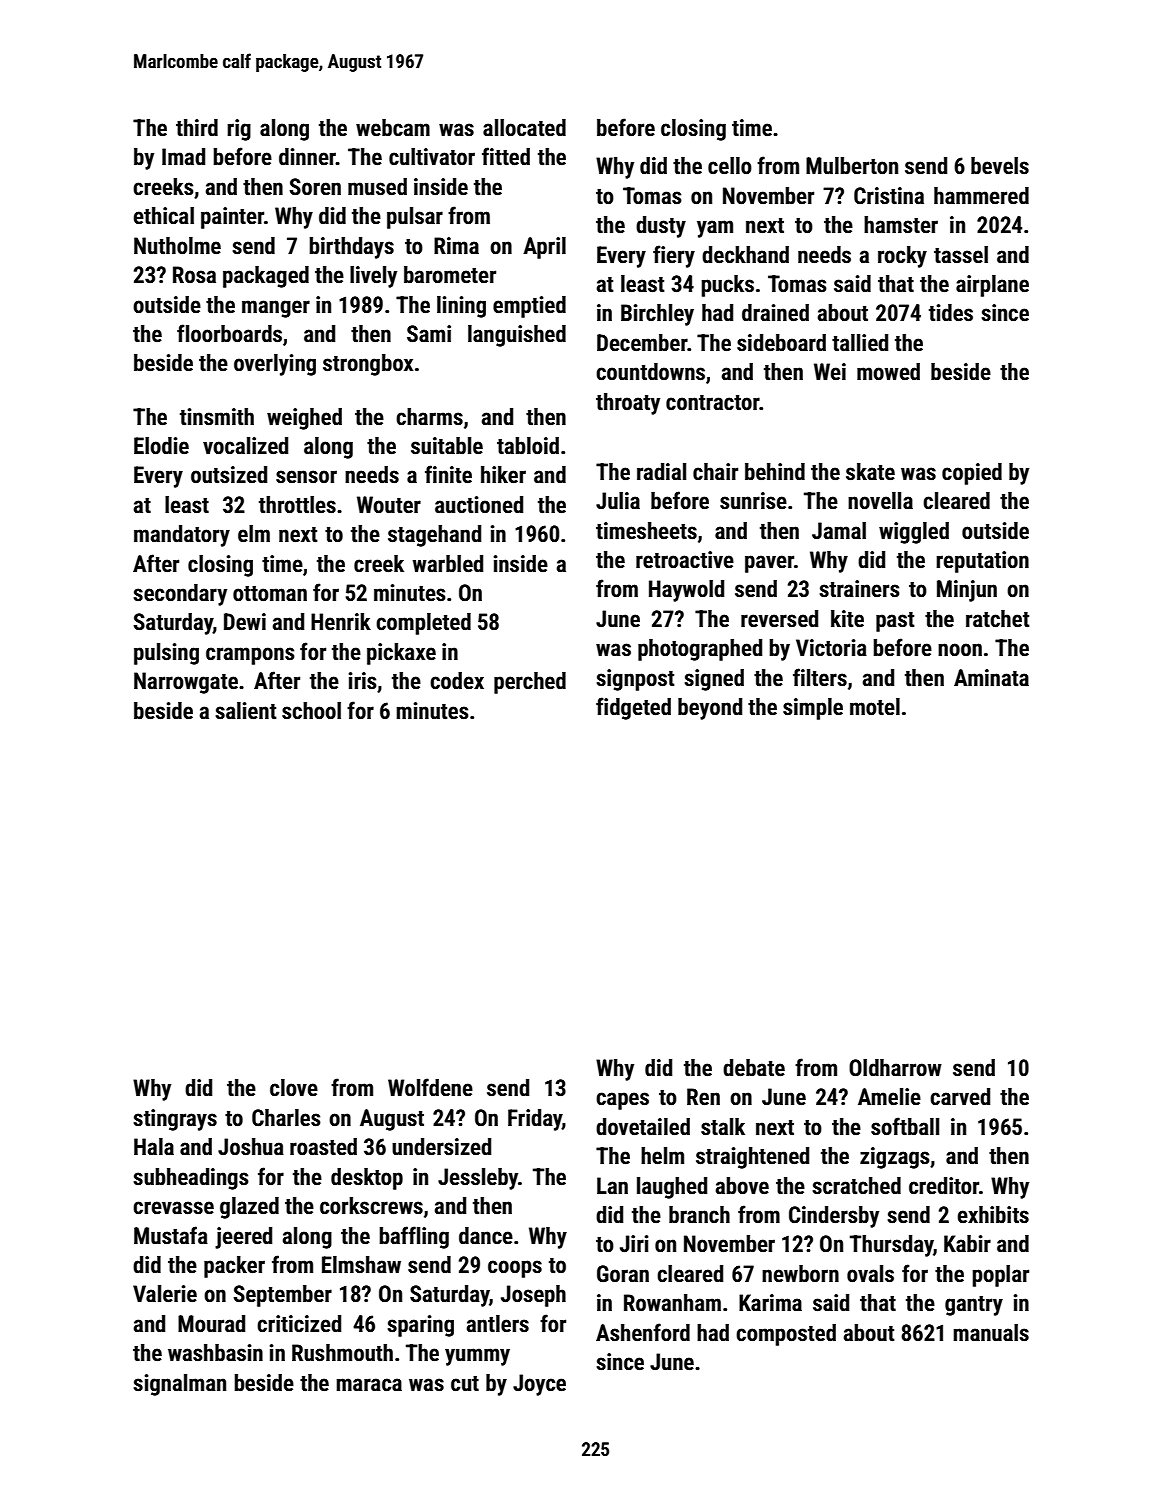 This screenshot has height=1505, width=1163. What do you see at coordinates (294, 1088) in the screenshot?
I see `clove` at bounding box center [294, 1088].
